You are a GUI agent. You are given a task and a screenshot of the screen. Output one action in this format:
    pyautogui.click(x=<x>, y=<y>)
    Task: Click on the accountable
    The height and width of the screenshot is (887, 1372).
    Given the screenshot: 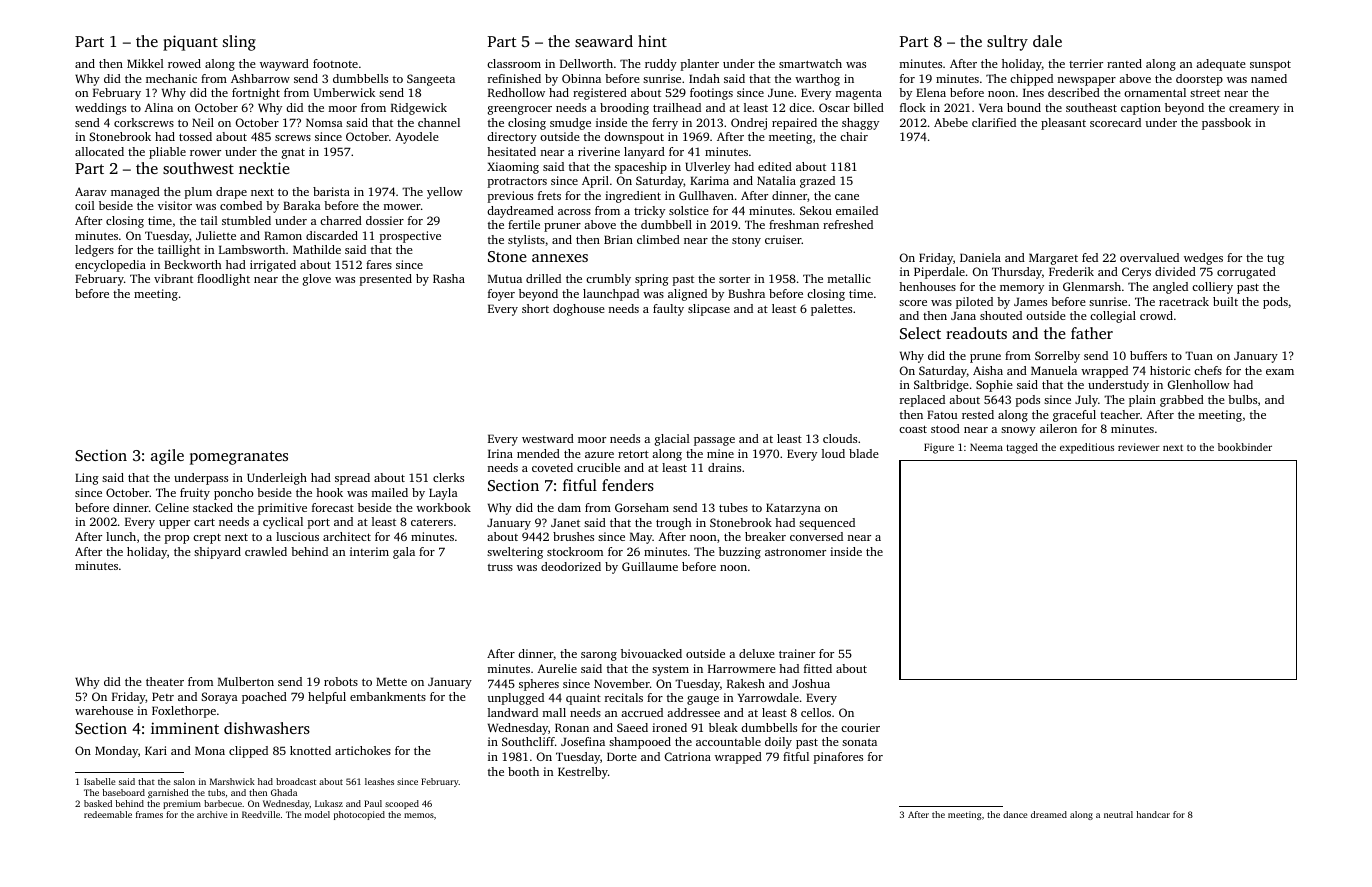 What is the action you would take?
    pyautogui.click(x=728, y=741)
